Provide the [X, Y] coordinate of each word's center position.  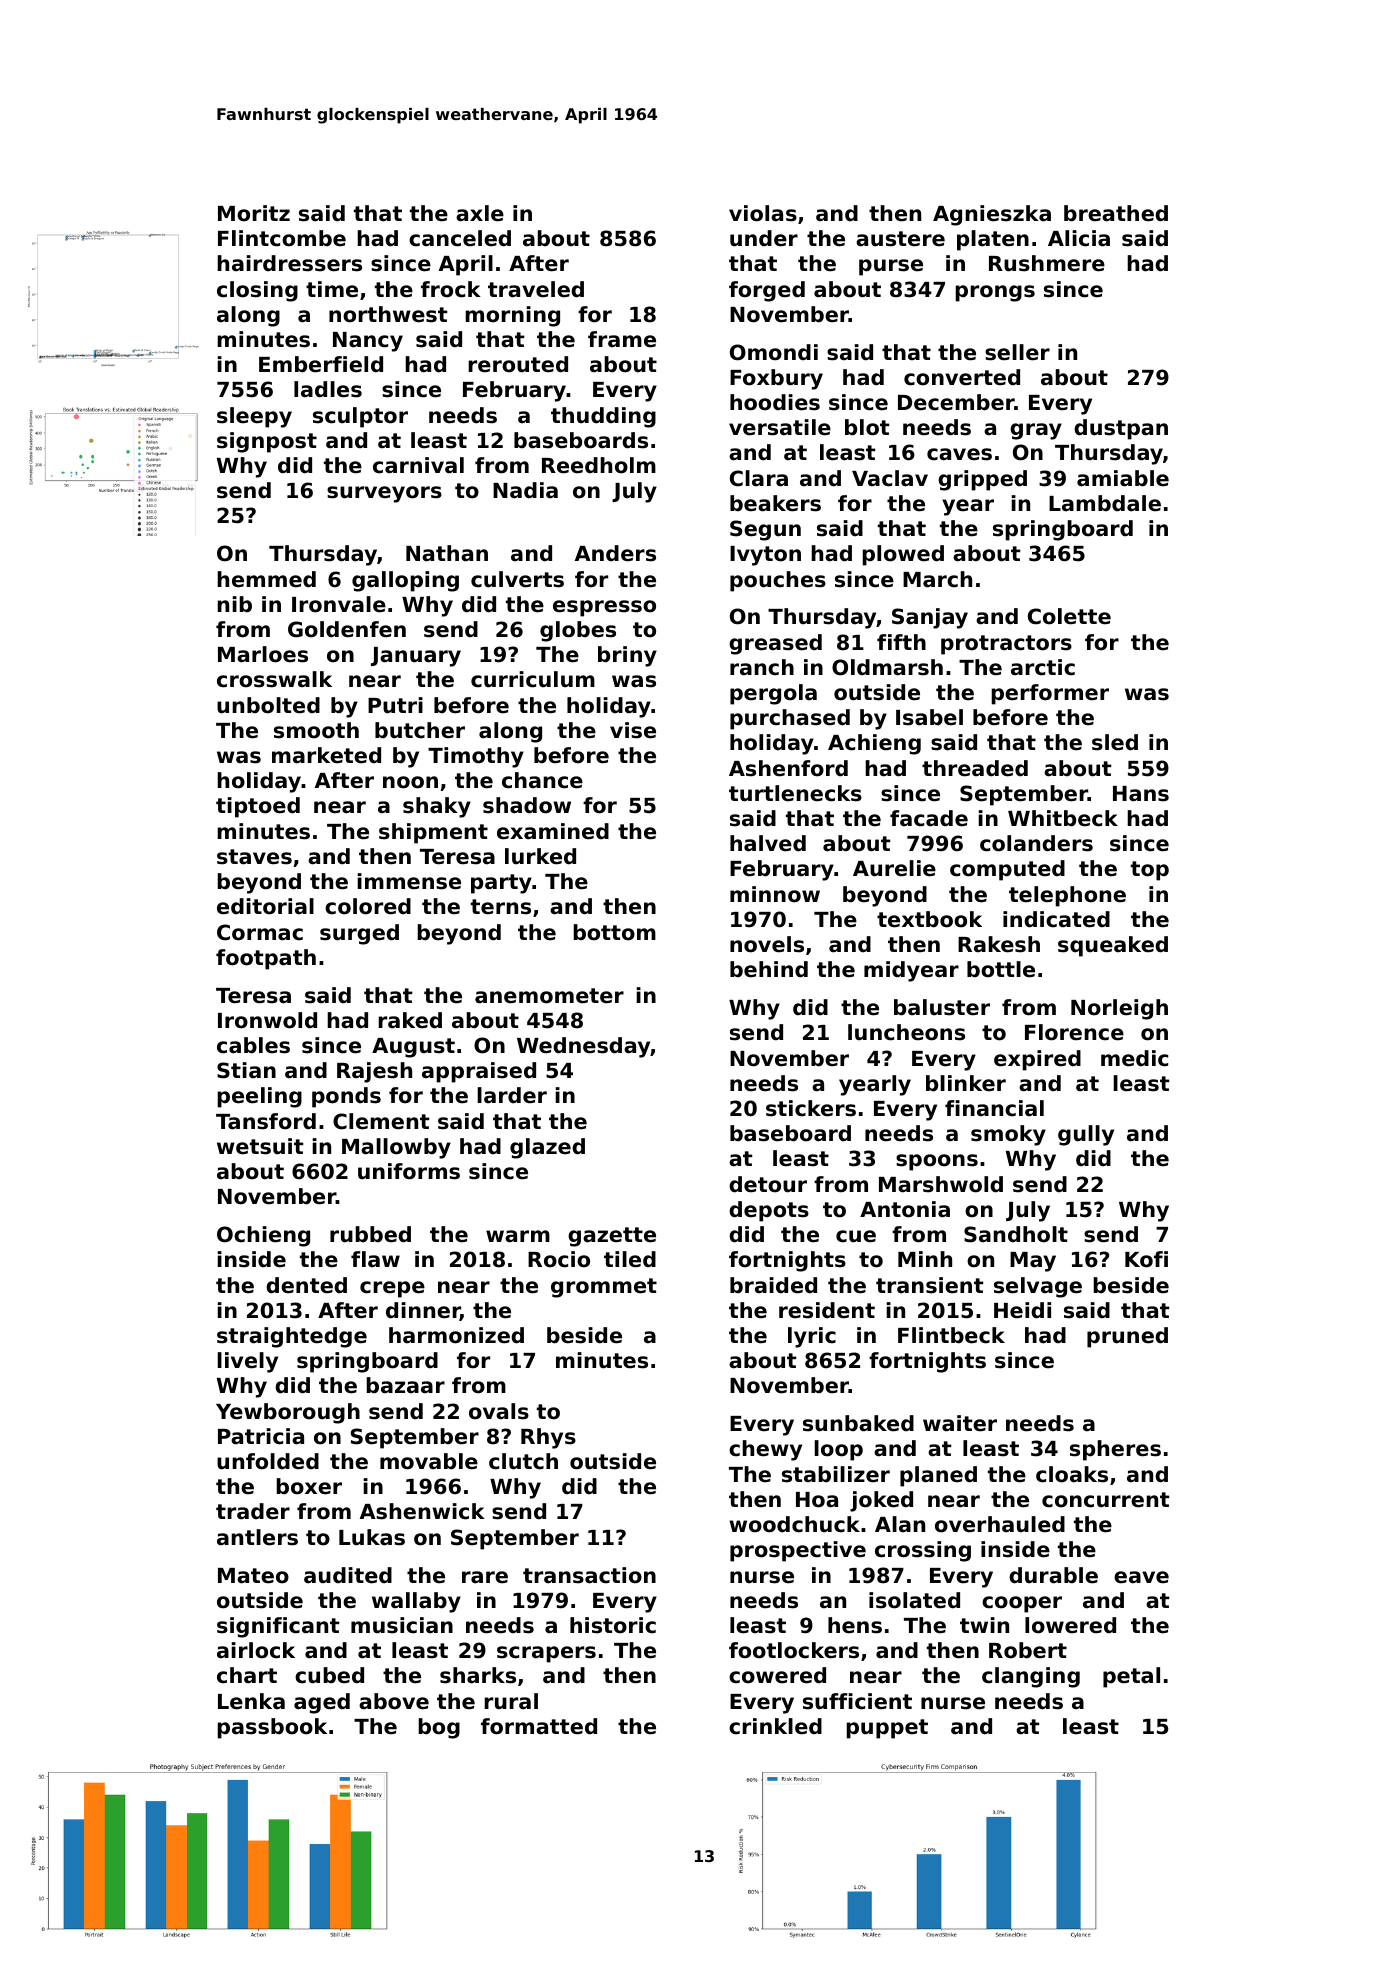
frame [622, 339]
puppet [887, 1729]
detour [768, 1184]
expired [1037, 1060]
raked [410, 1020]
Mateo [253, 1576]
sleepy [254, 417]
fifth [901, 642]
